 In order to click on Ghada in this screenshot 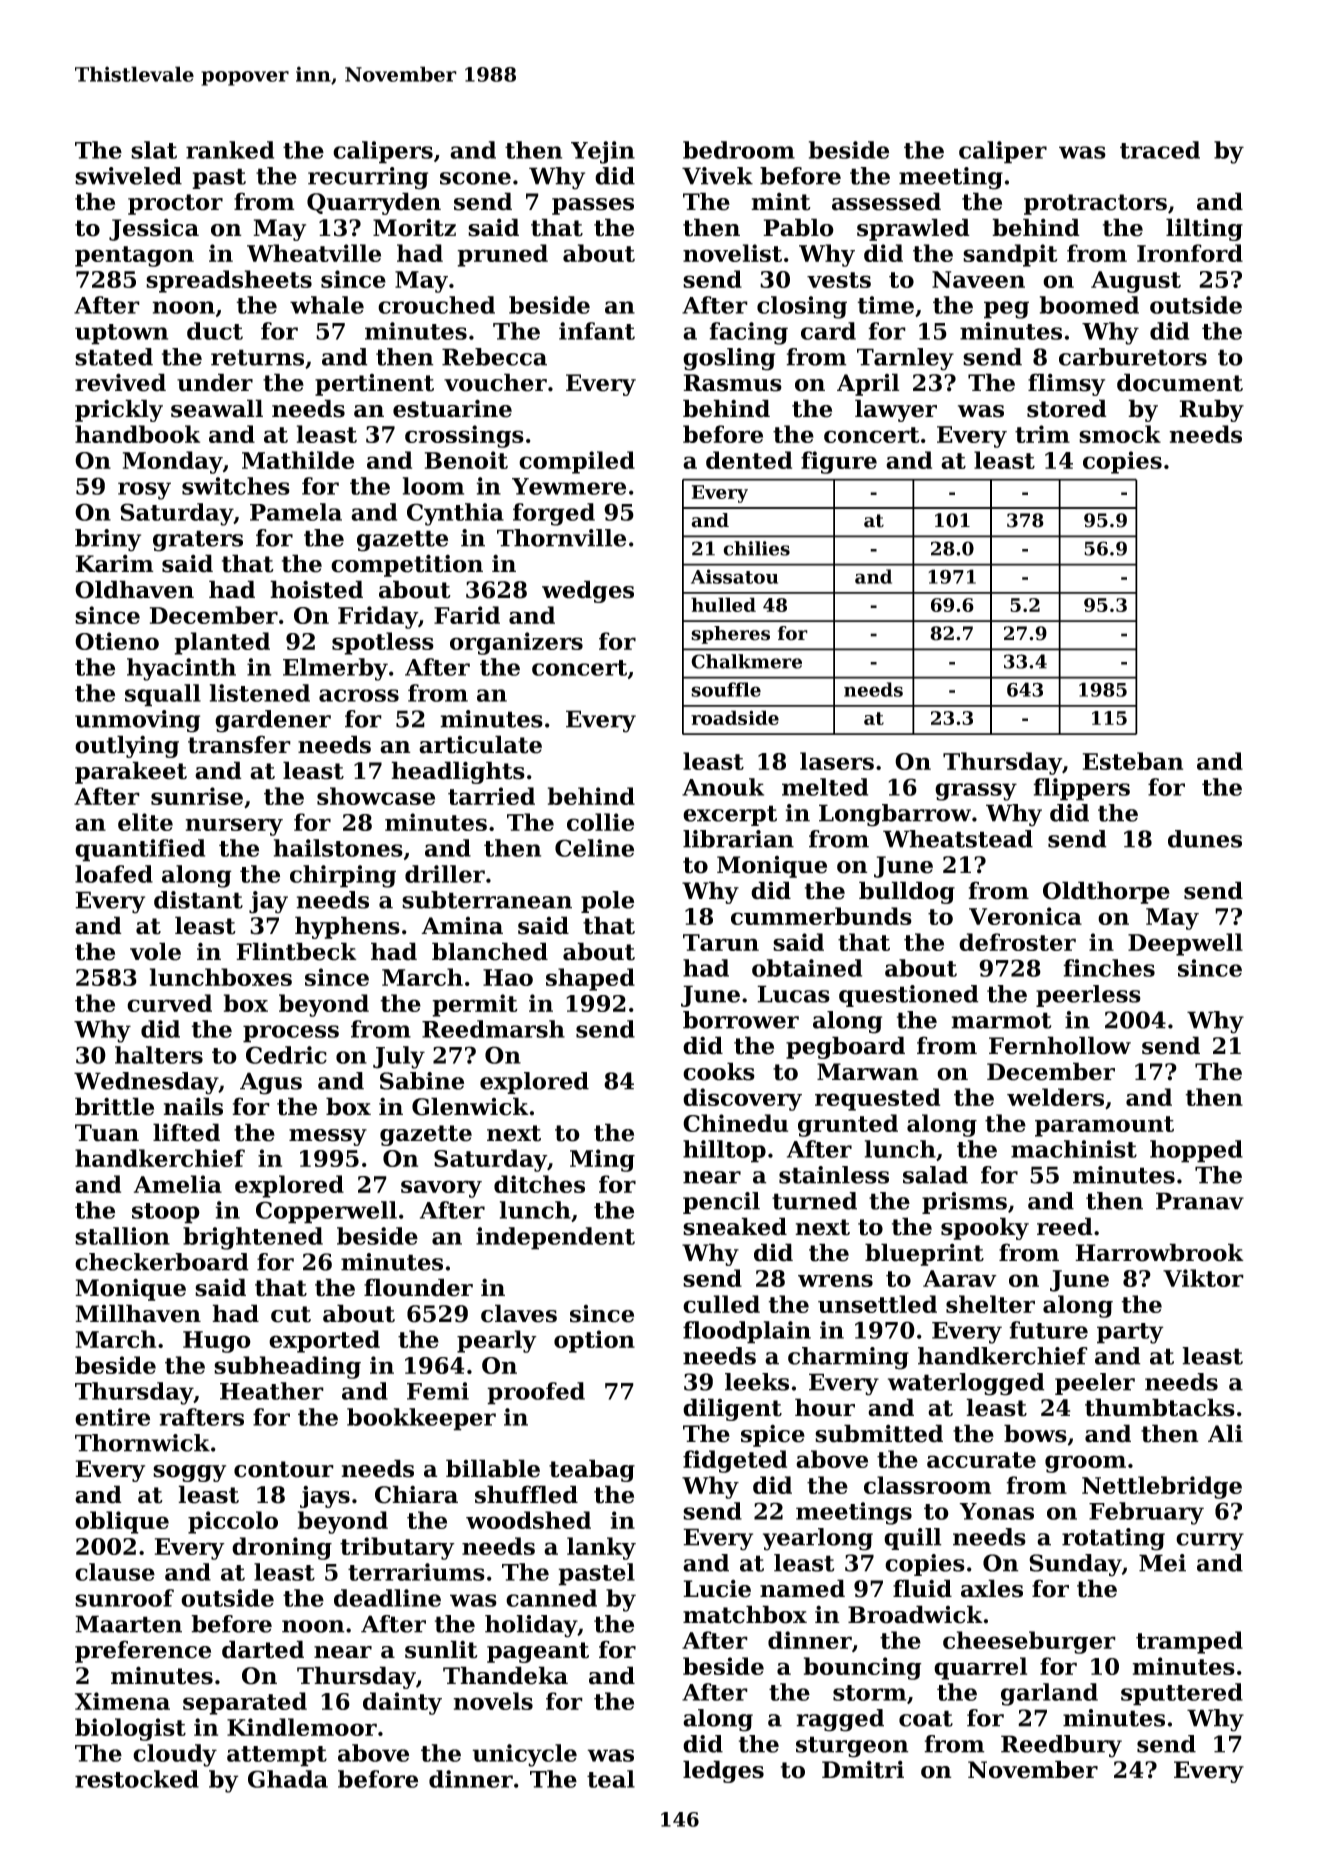, I will do `click(288, 1779)`.
